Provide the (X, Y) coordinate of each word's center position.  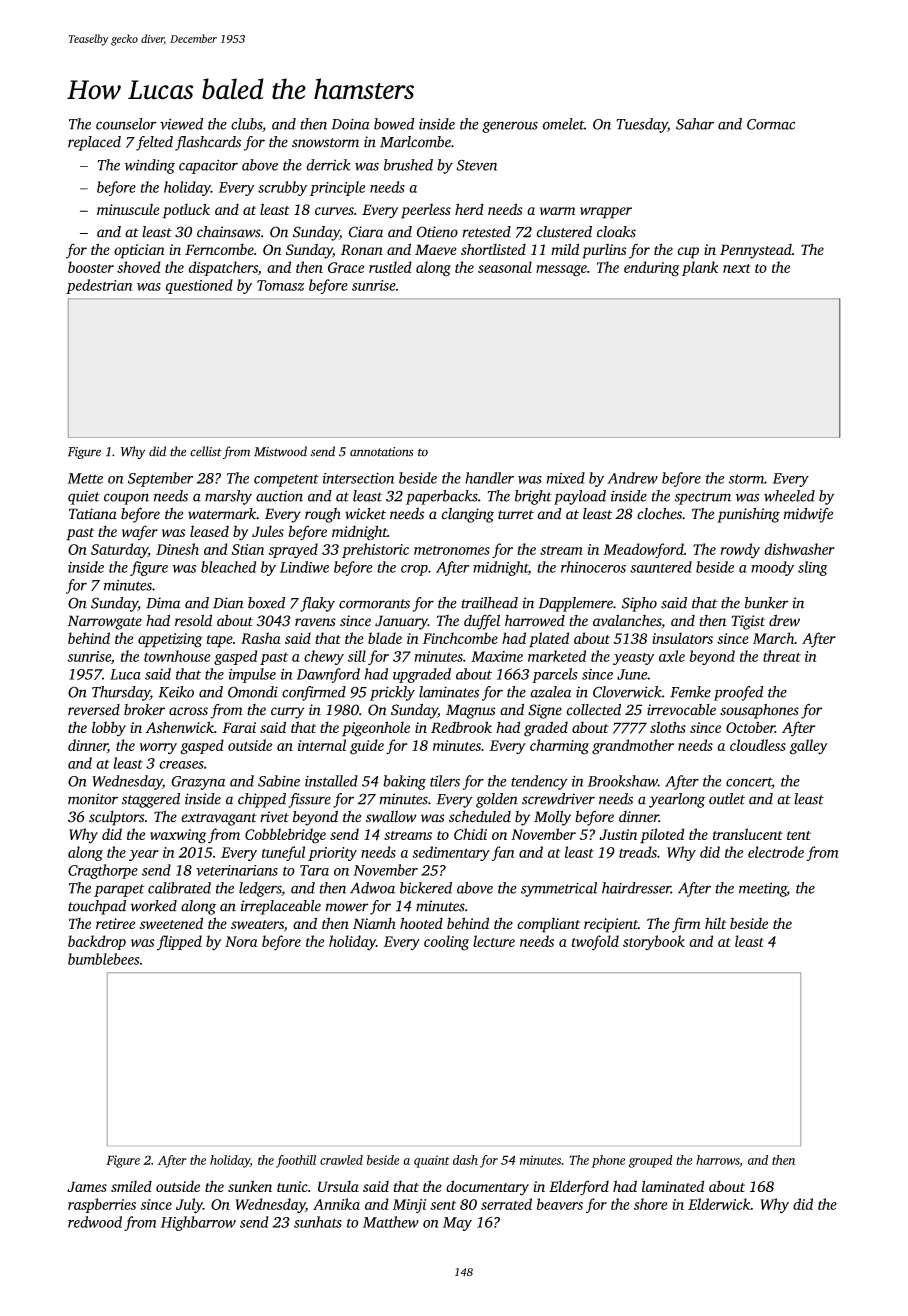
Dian (228, 603)
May (457, 1224)
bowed (394, 124)
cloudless (758, 745)
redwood (95, 1222)
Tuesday (642, 125)
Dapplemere (575, 604)
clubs (246, 124)
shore (650, 1204)
